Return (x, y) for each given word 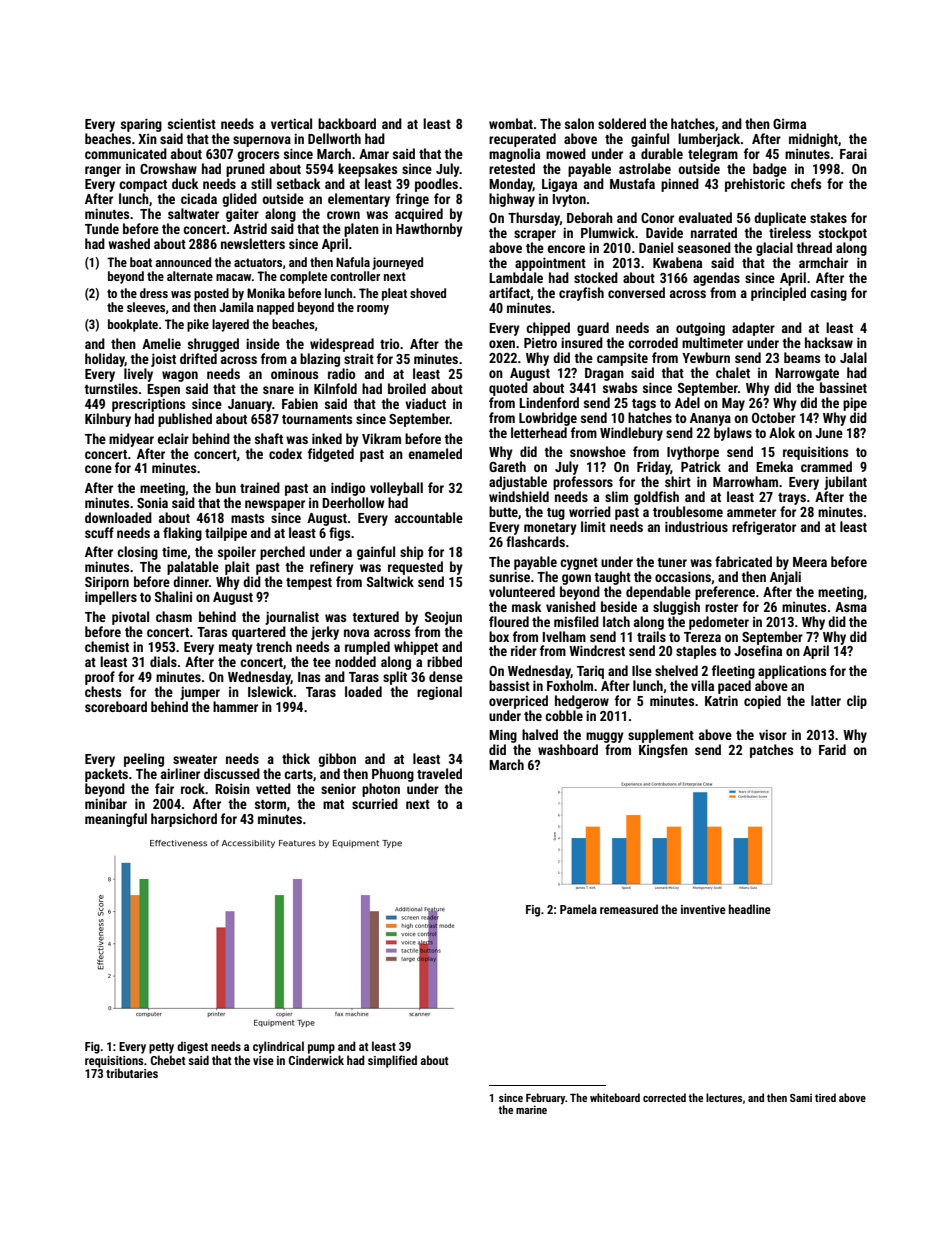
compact (143, 186)
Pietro (540, 343)
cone (98, 469)
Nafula (353, 262)
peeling (144, 760)
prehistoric (755, 185)
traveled (439, 773)
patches (771, 751)
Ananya (710, 419)
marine (531, 1109)
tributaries (132, 1073)
